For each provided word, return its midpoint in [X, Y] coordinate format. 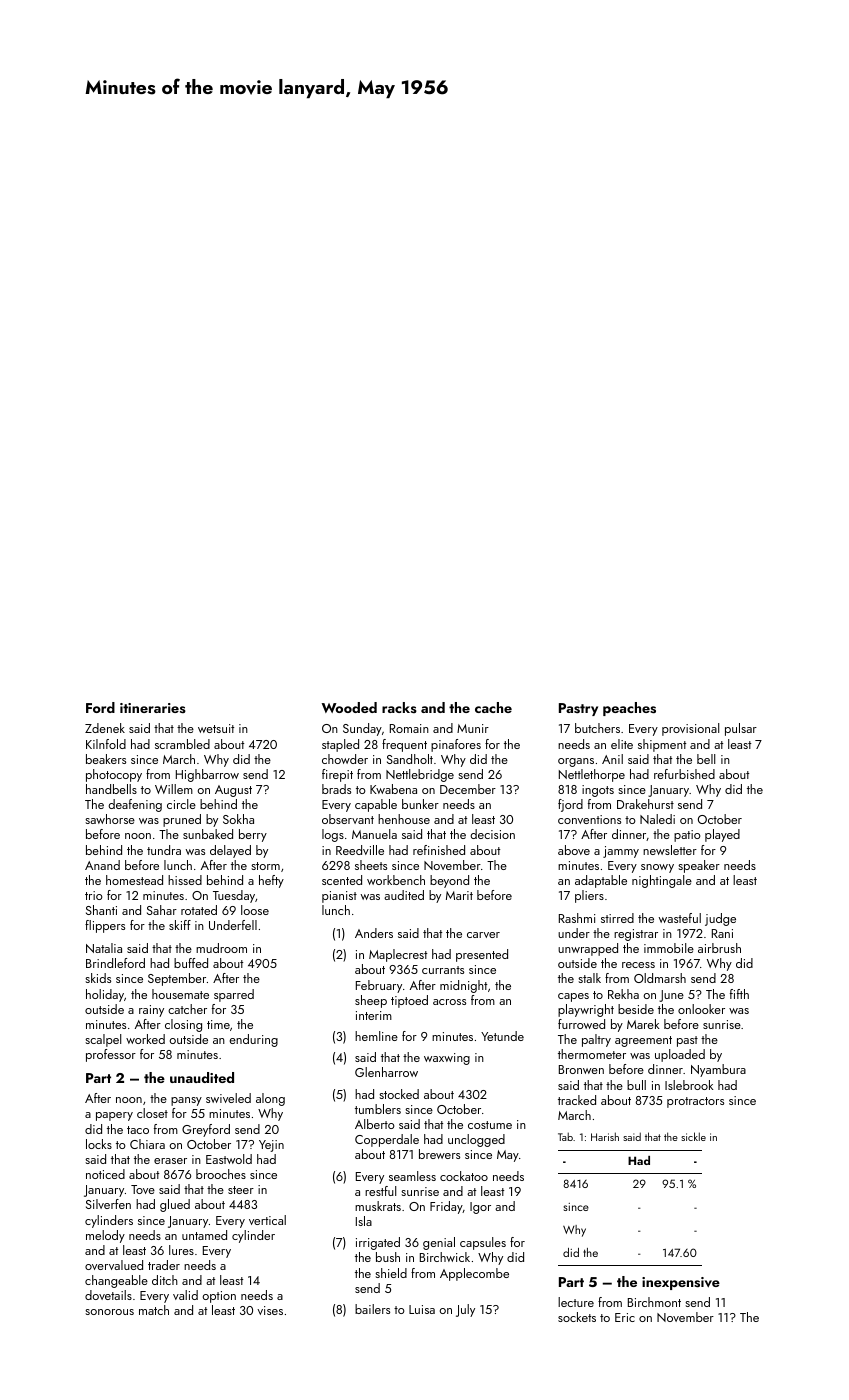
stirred [617, 918]
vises [270, 1310]
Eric [625, 1317]
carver [483, 935]
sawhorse [110, 819]
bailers [372, 1309]
